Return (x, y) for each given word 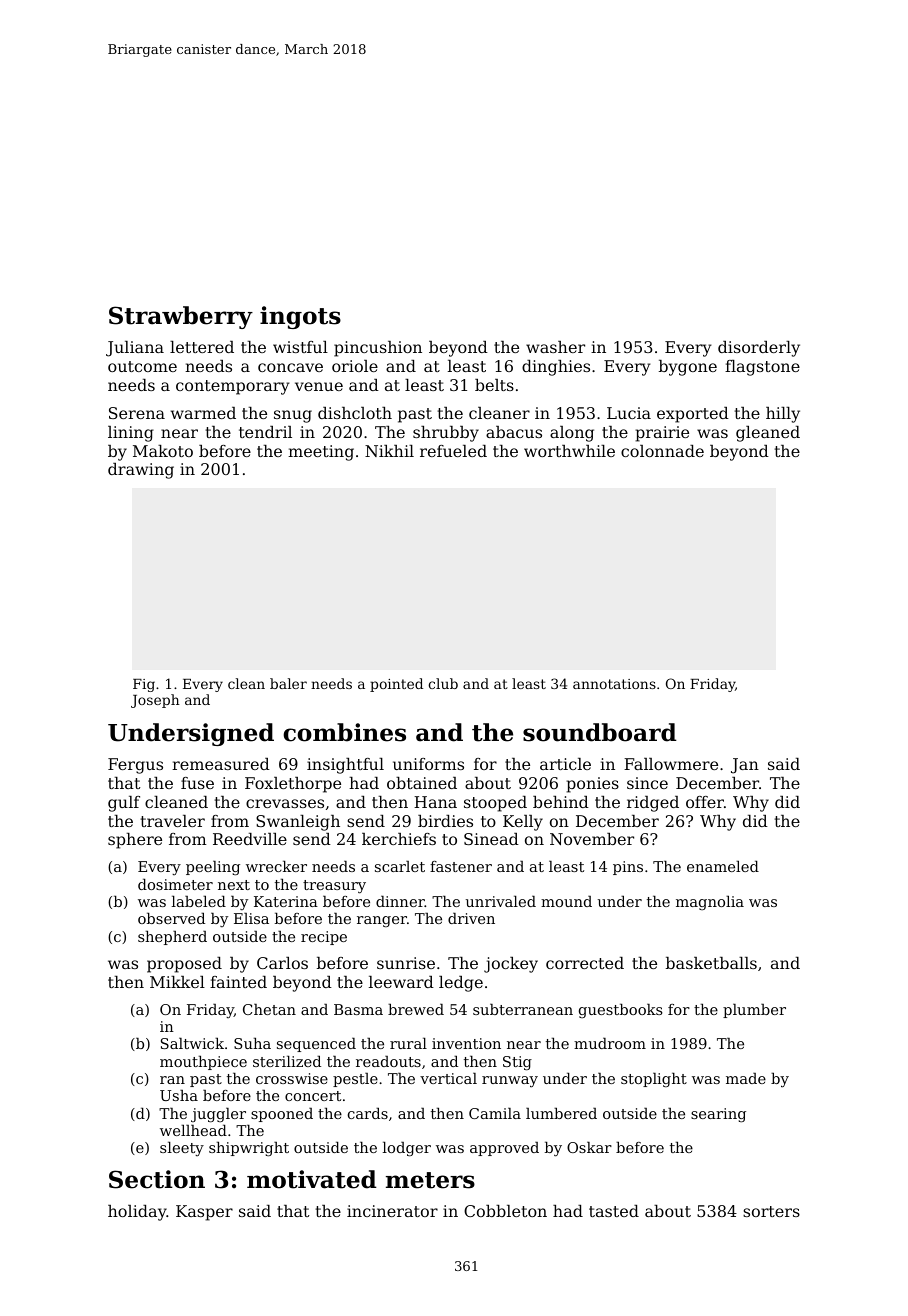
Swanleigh (298, 823)
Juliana (135, 349)
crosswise (292, 1078)
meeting (321, 453)
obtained (422, 783)
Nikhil (389, 451)
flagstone (762, 368)
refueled (453, 451)
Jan (745, 766)
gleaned (768, 434)
